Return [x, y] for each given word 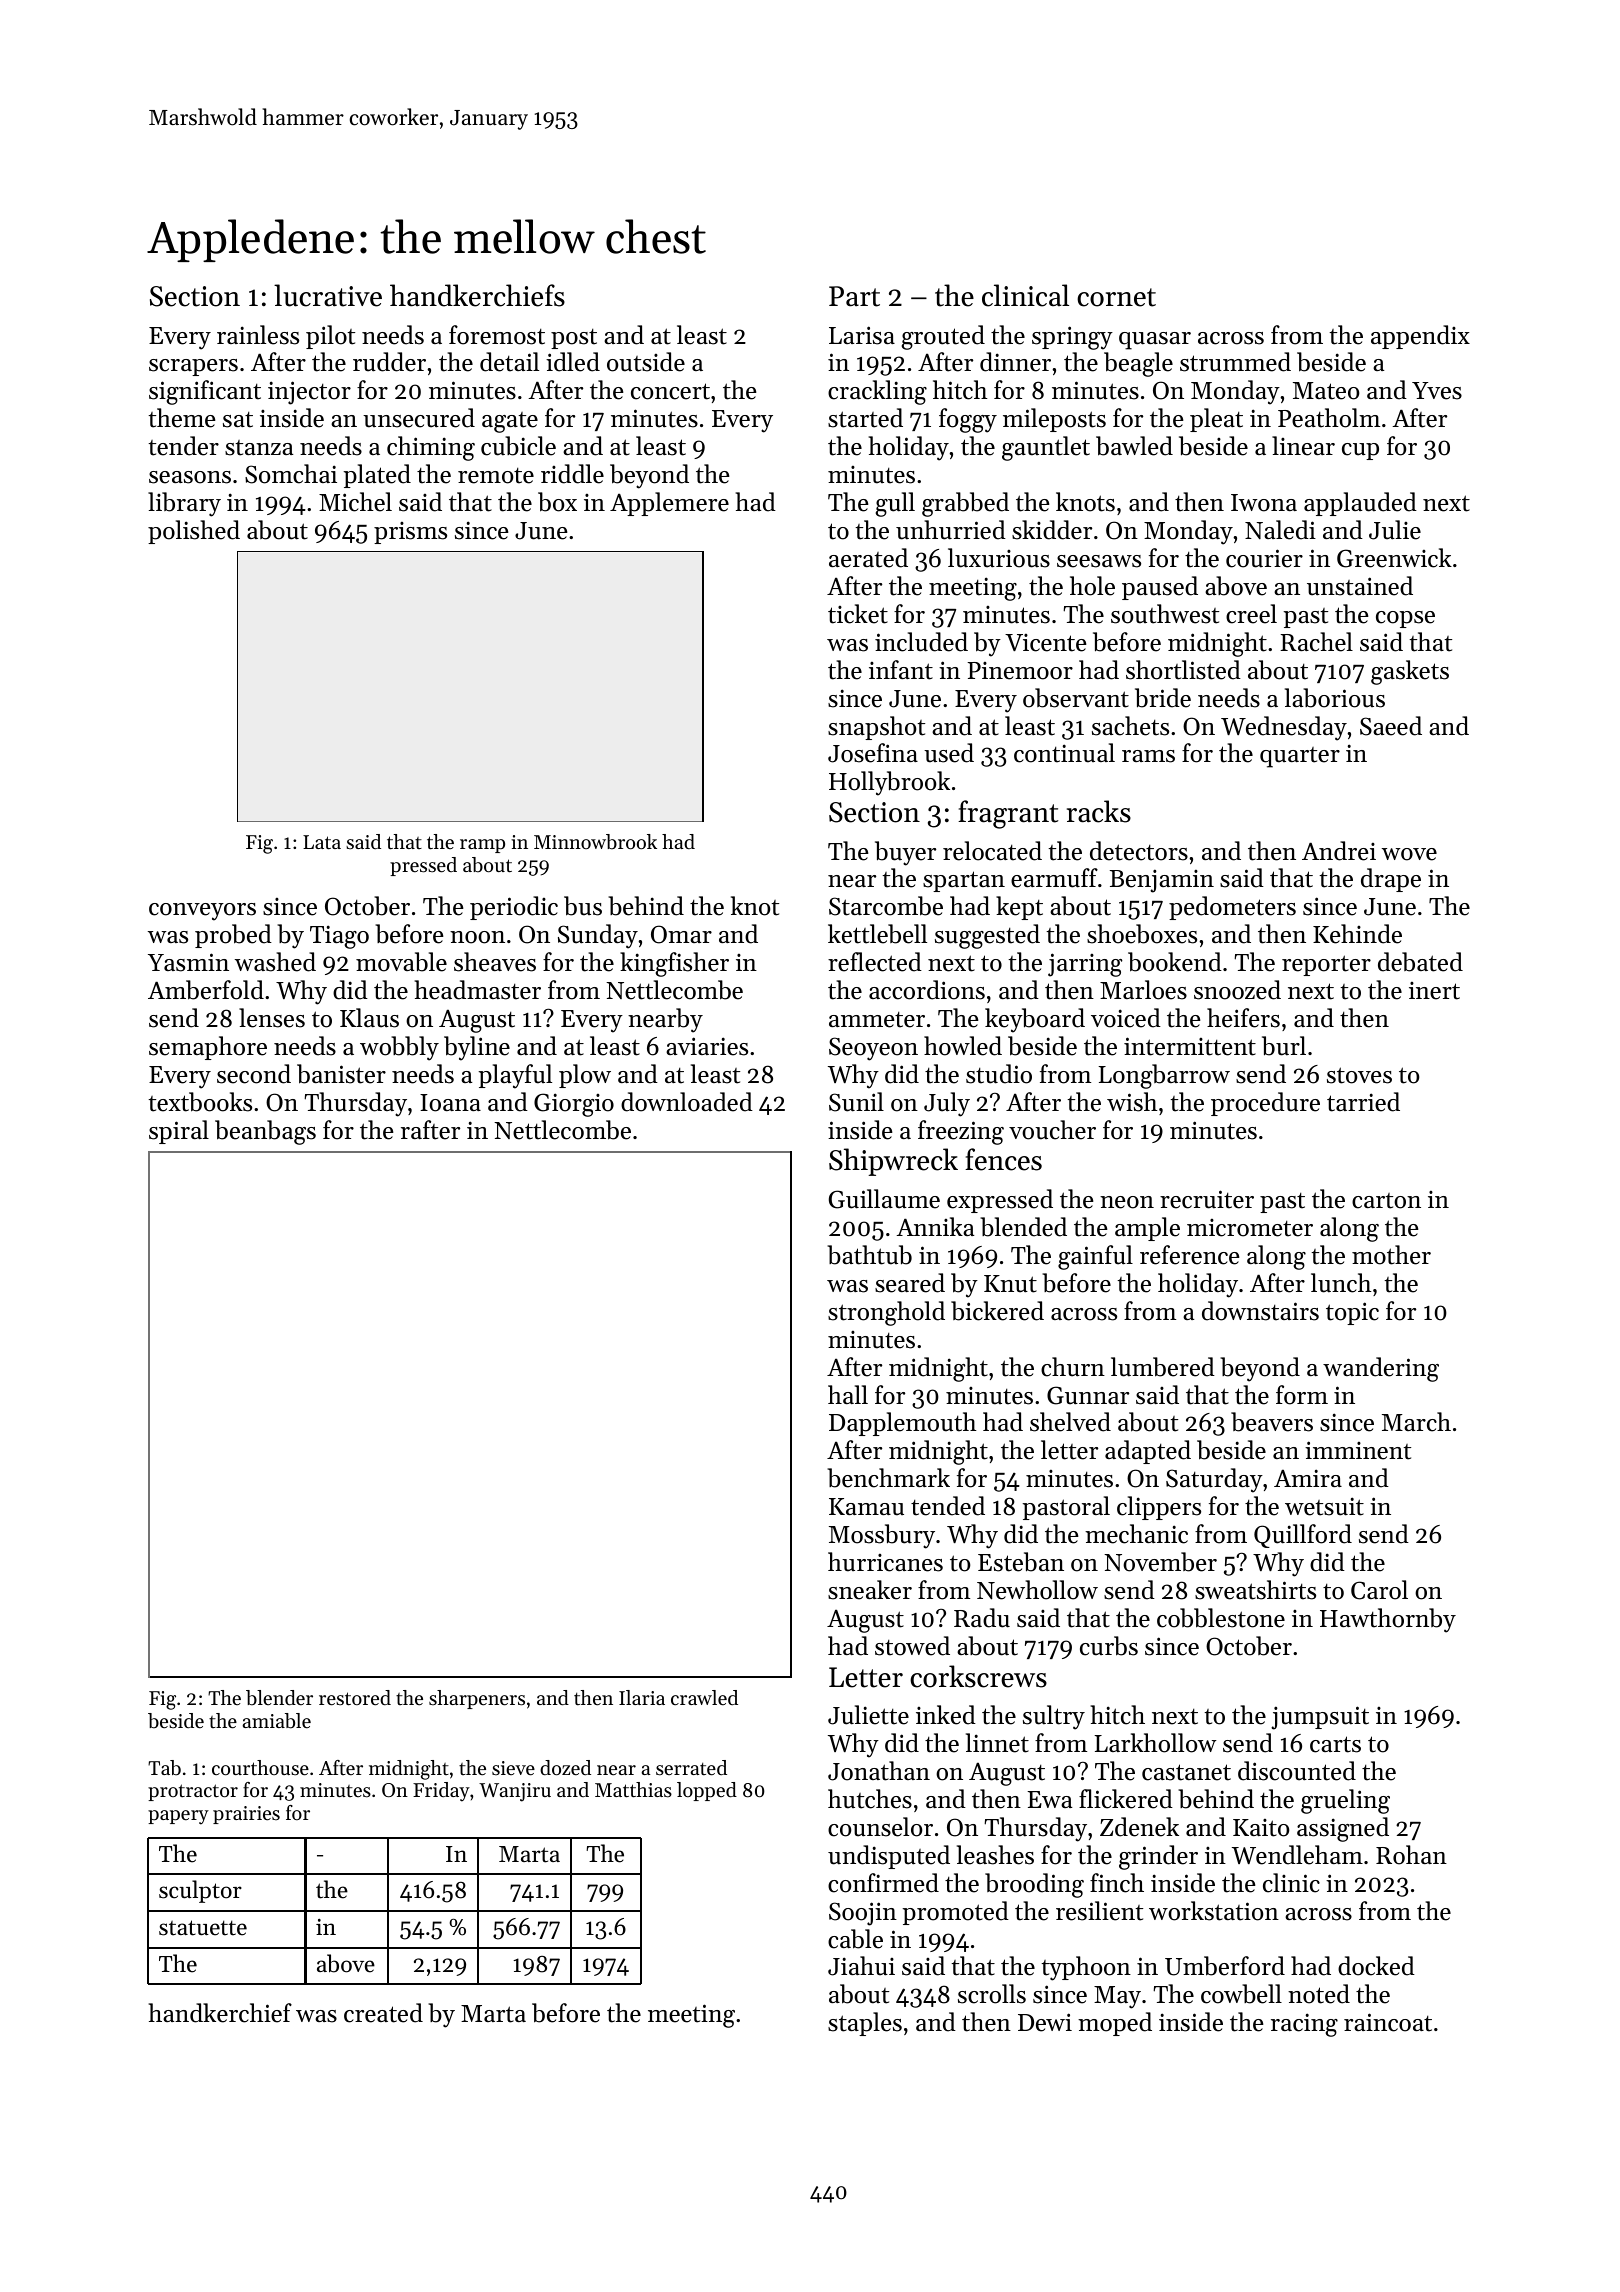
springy [1072, 338]
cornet [1116, 297]
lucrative [328, 295]
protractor [193, 1792]
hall [848, 1394]
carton [1386, 1201]
